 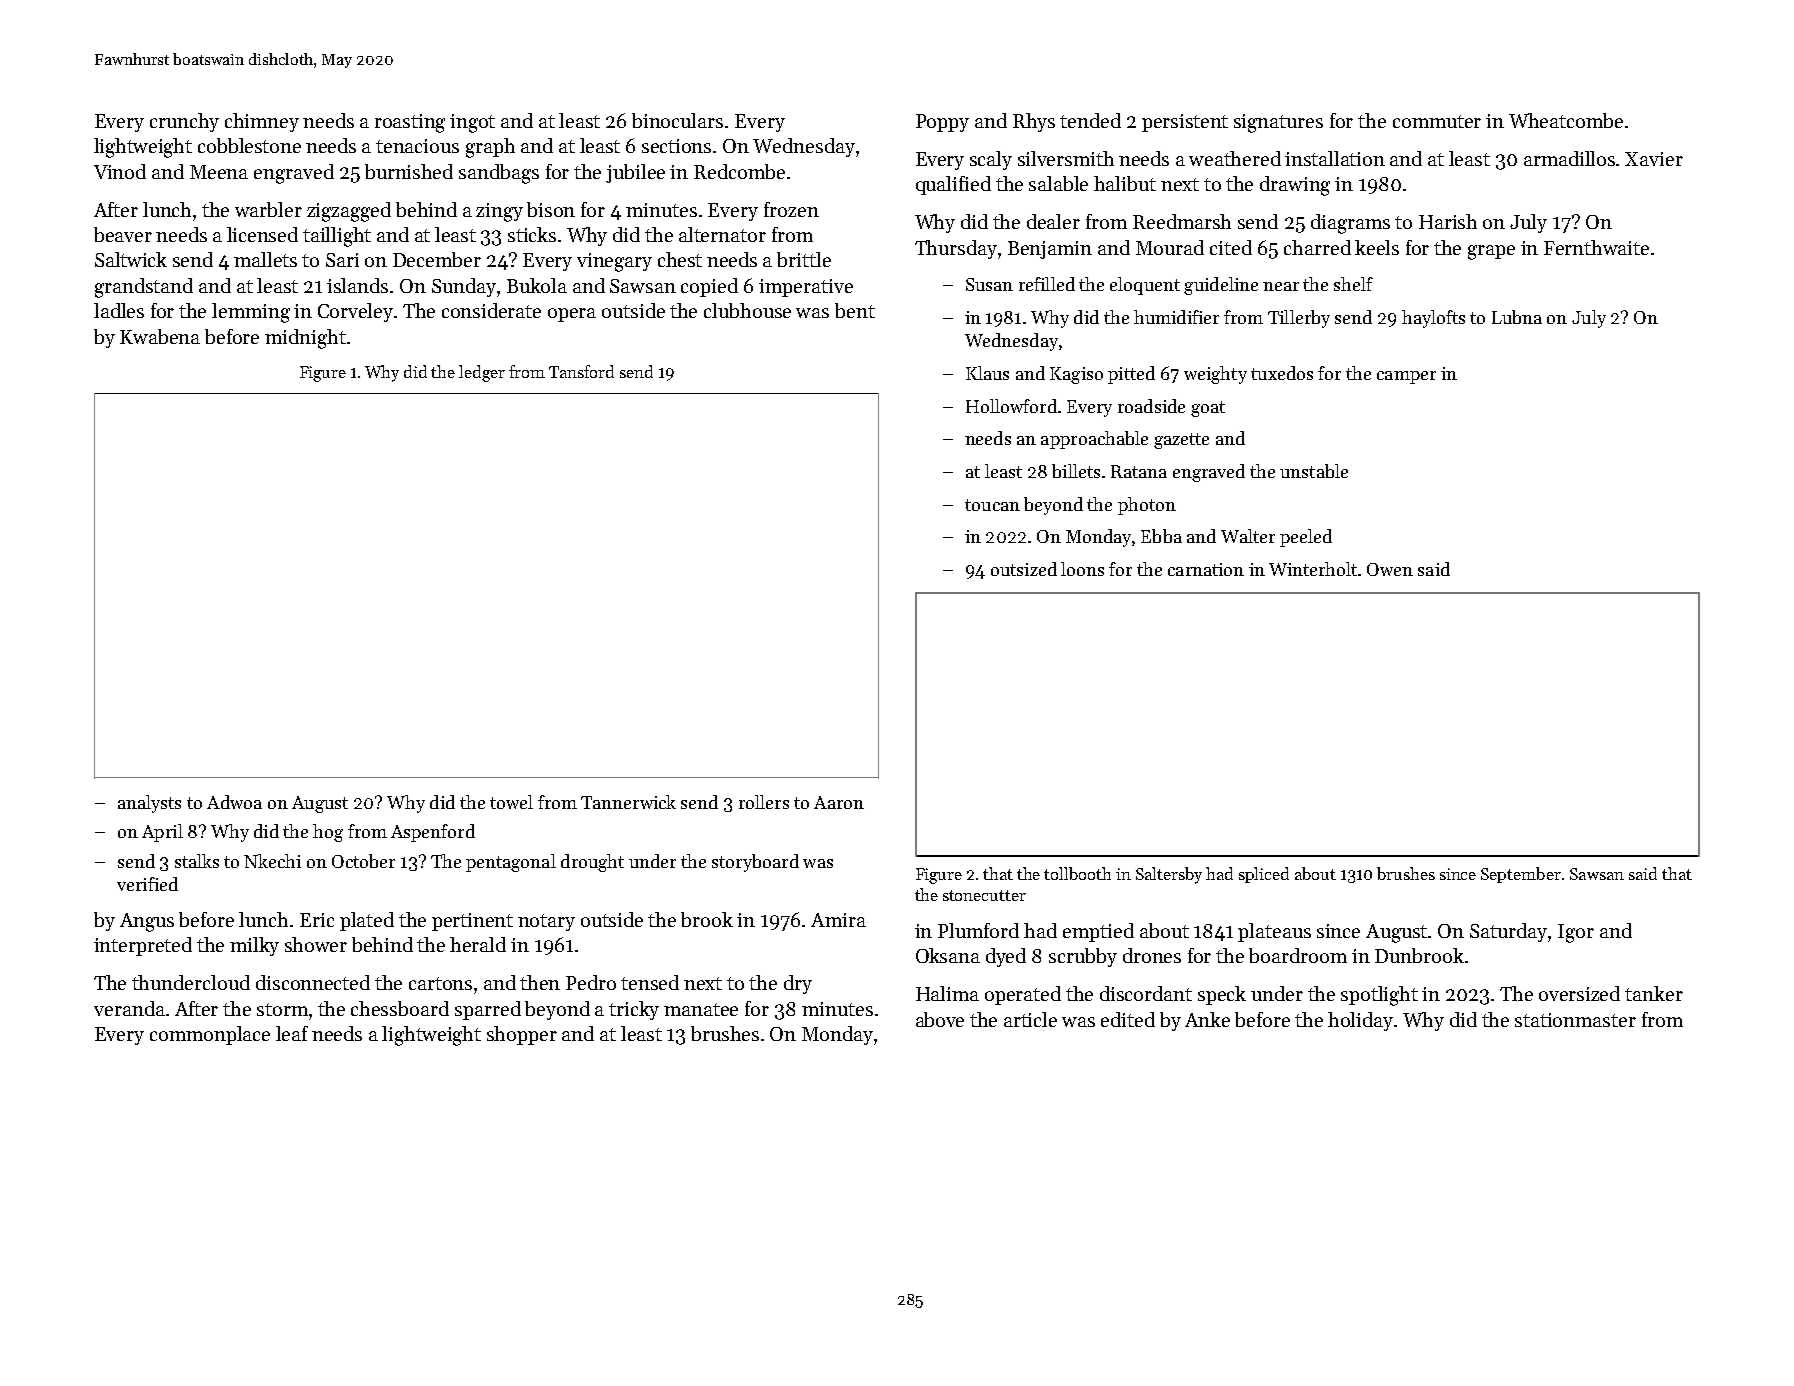 What do you see at coordinates (1011, 406) in the document?
I see `Hollowford` at bounding box center [1011, 406].
